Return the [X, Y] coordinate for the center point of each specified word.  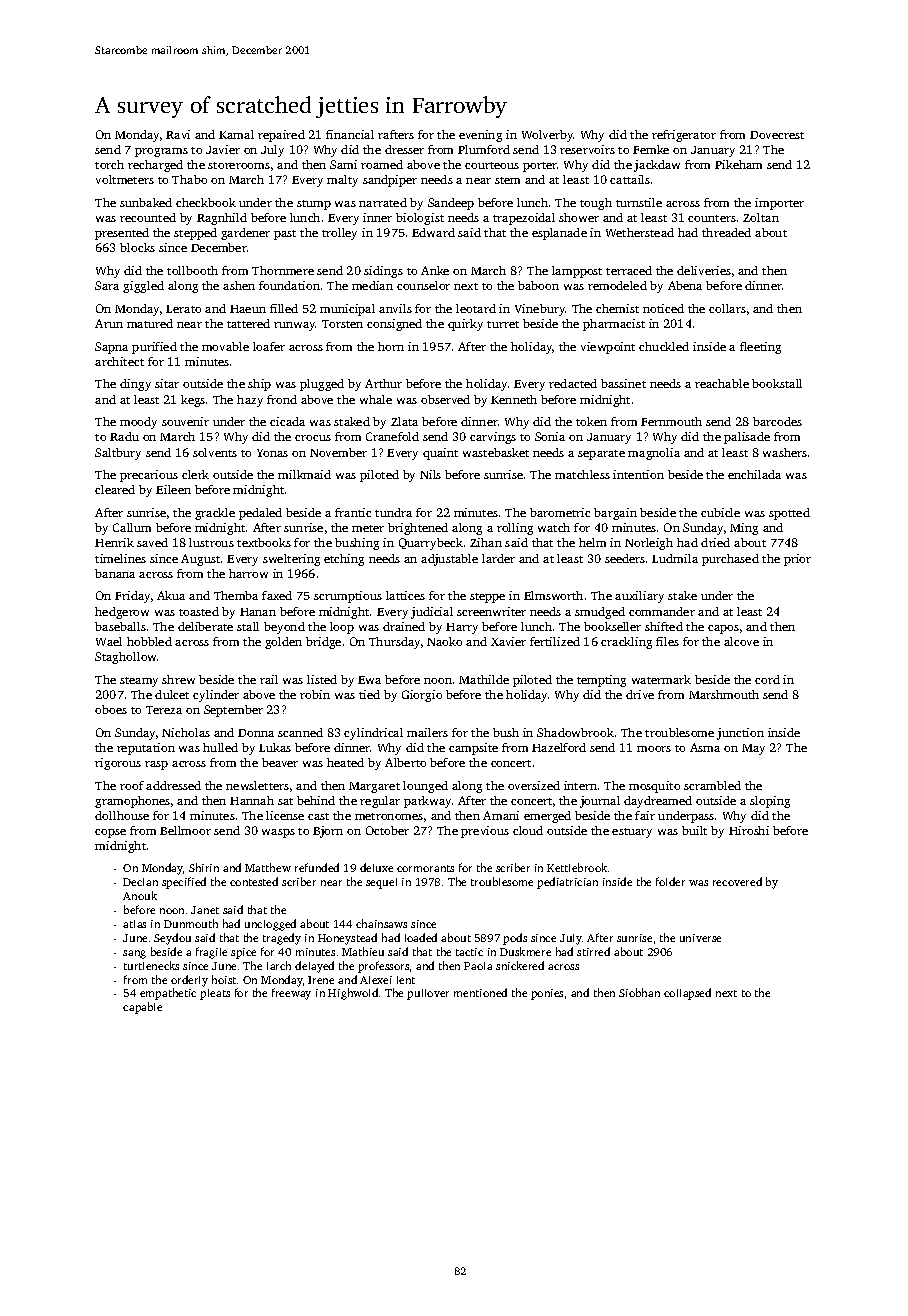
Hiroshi [749, 830]
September [233, 711]
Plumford [484, 149]
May [753, 749]
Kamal [236, 134]
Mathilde [484, 679]
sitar [167, 383]
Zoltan [761, 217]
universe [700, 938]
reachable [722, 383]
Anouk [140, 895]
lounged [425, 787]
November [338, 452]
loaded [421, 937]
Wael [109, 641]
